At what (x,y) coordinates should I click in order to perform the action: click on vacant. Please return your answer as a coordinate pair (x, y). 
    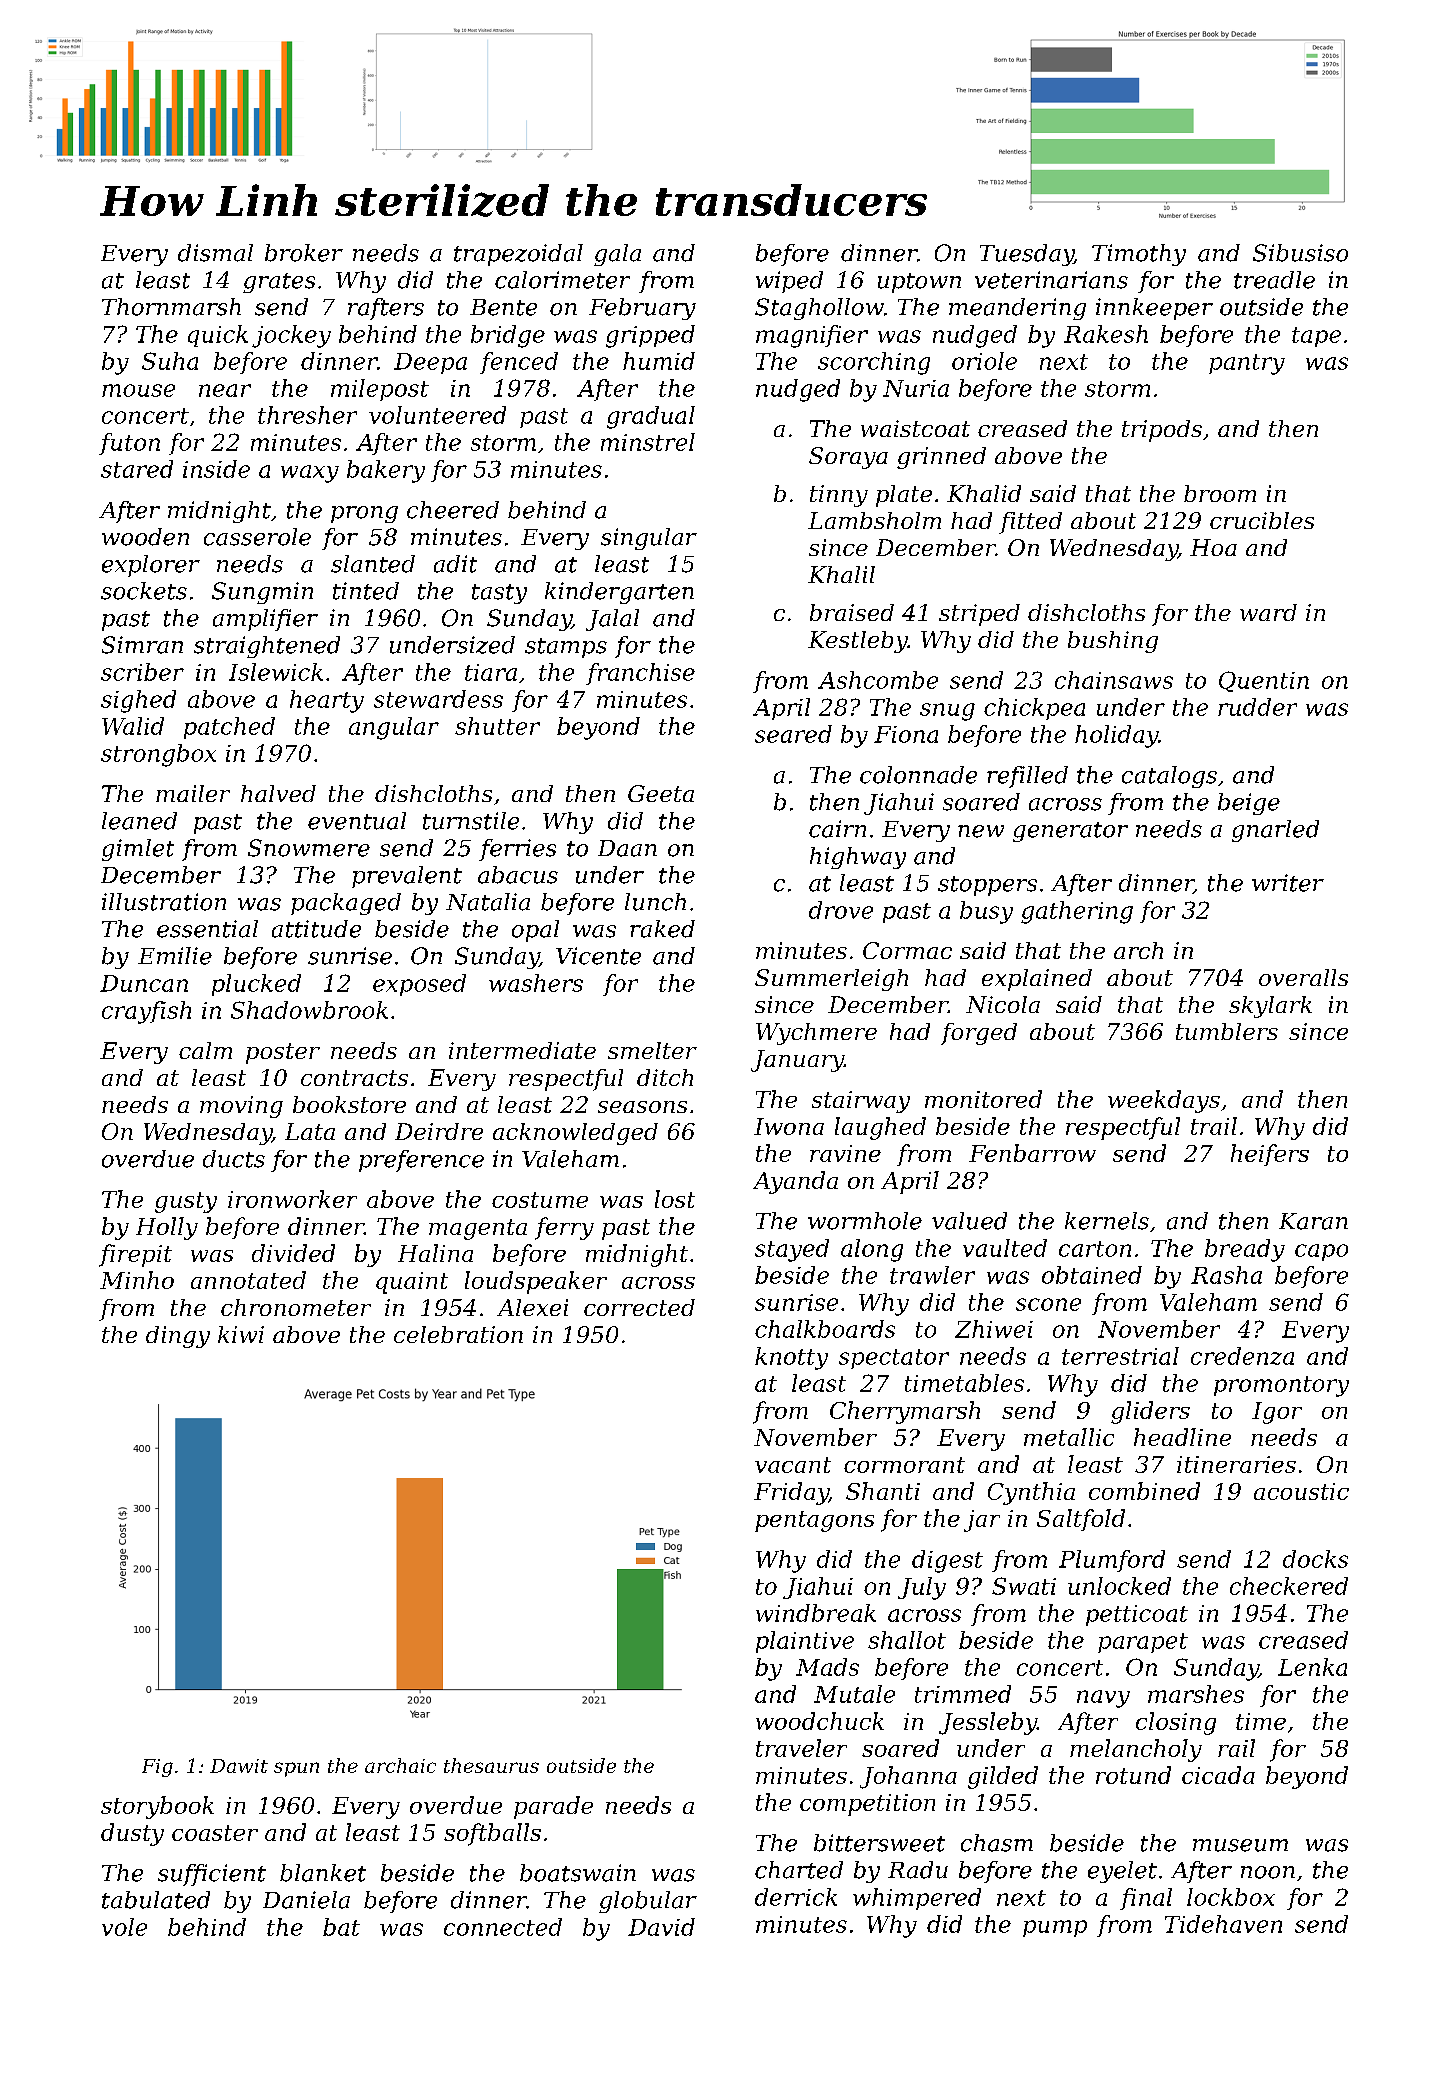
    Looking at the image, I should click on (793, 1465).
